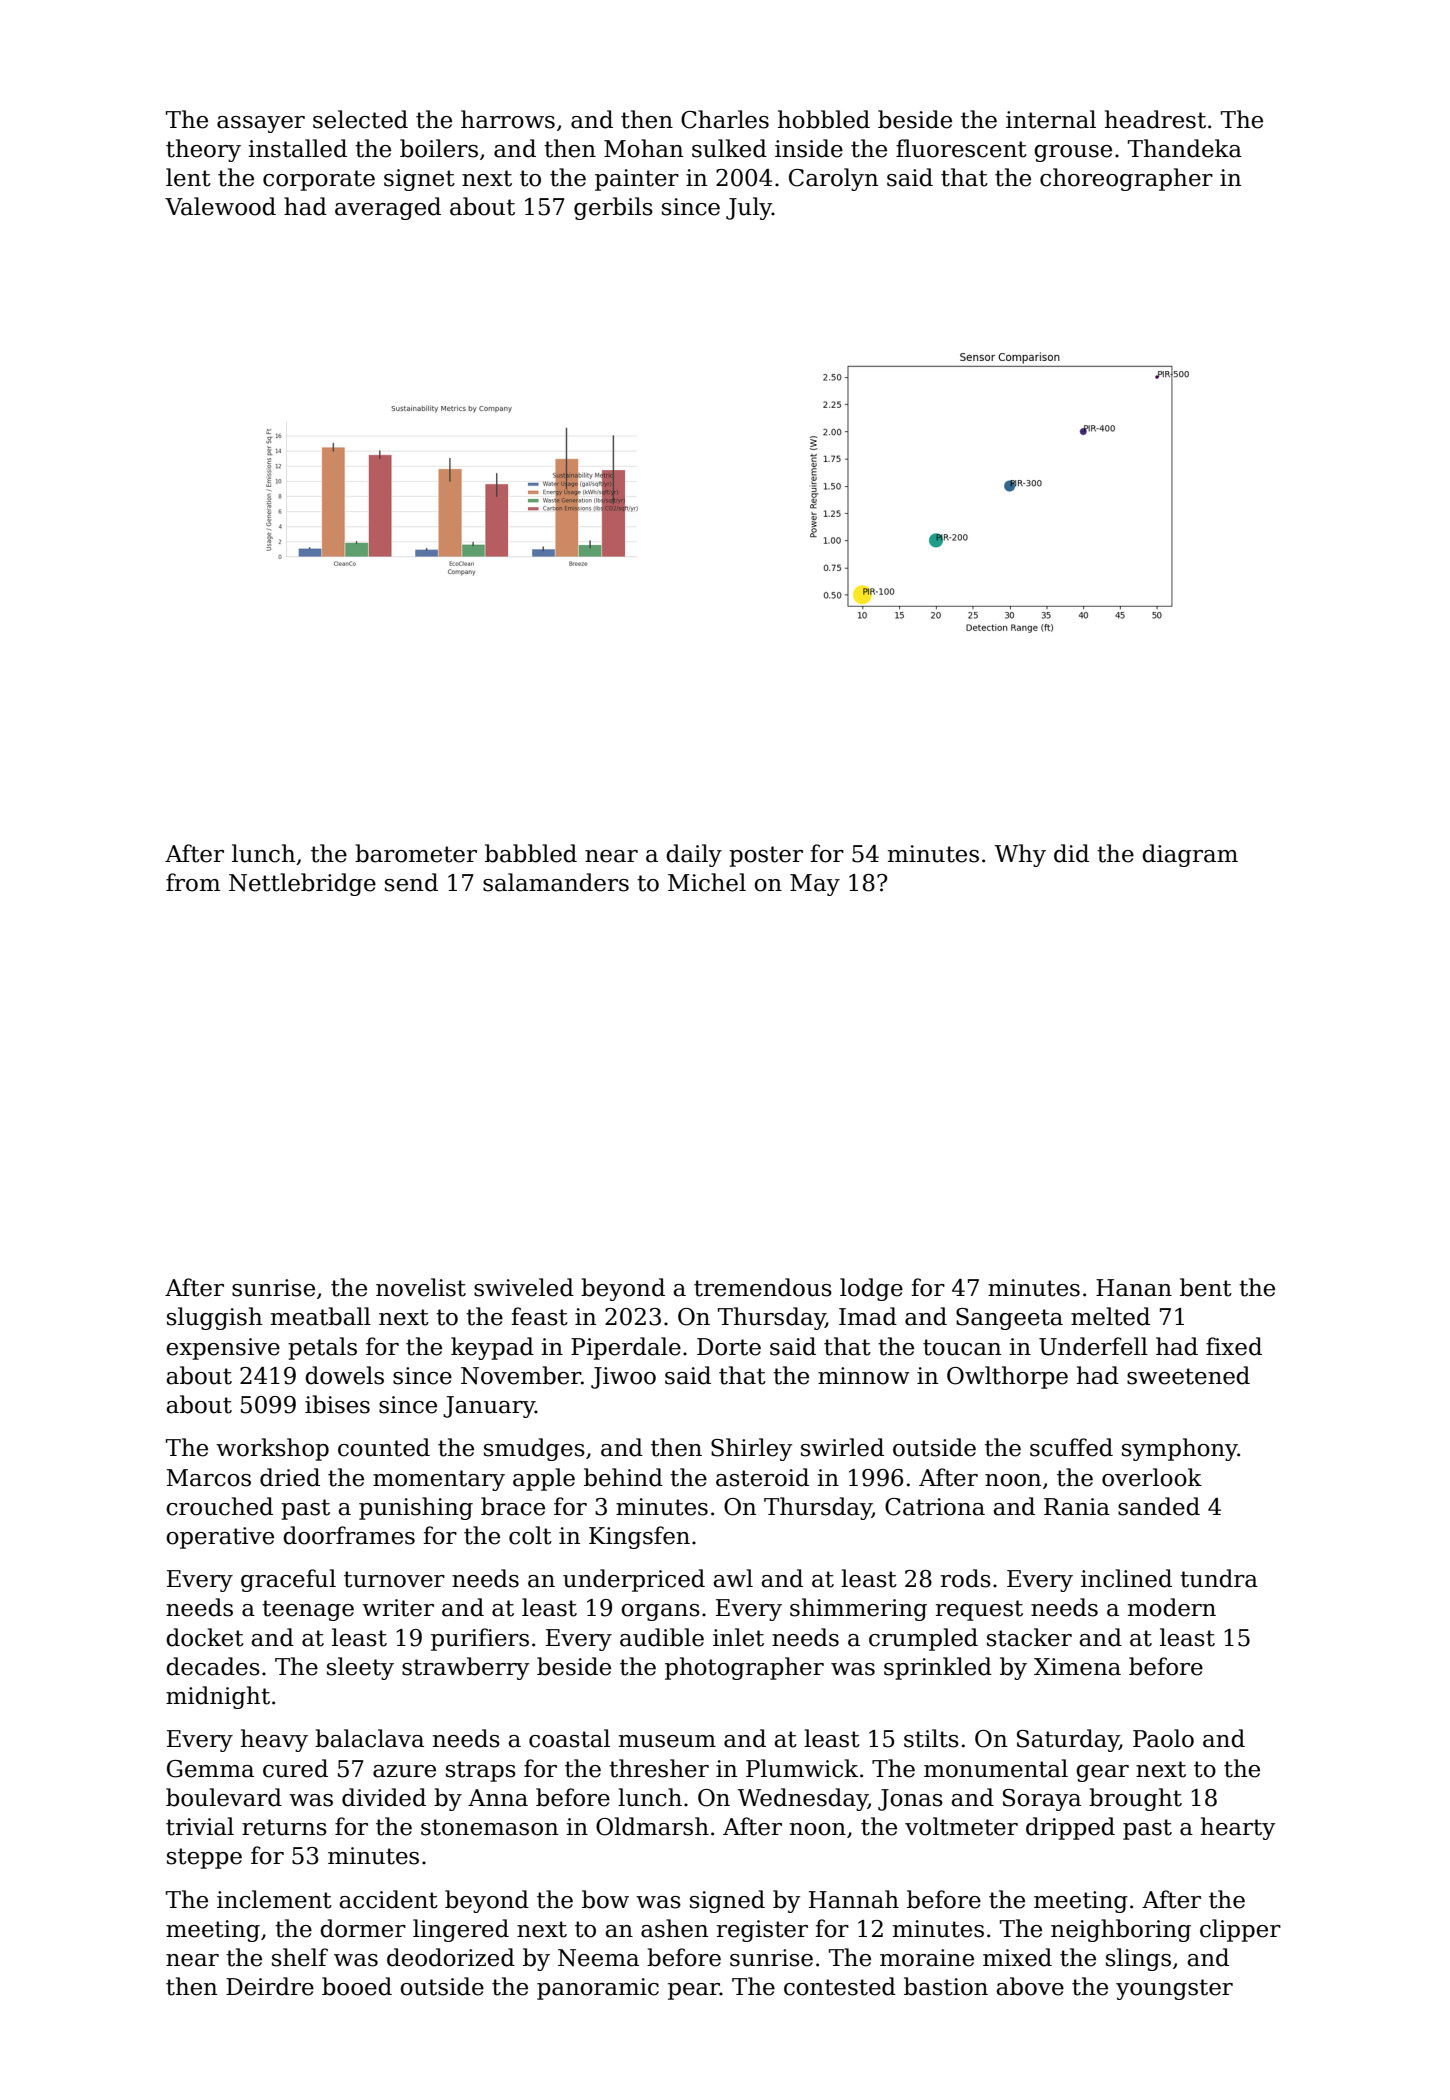  What do you see at coordinates (840, 1986) in the document?
I see `contested` at bounding box center [840, 1986].
